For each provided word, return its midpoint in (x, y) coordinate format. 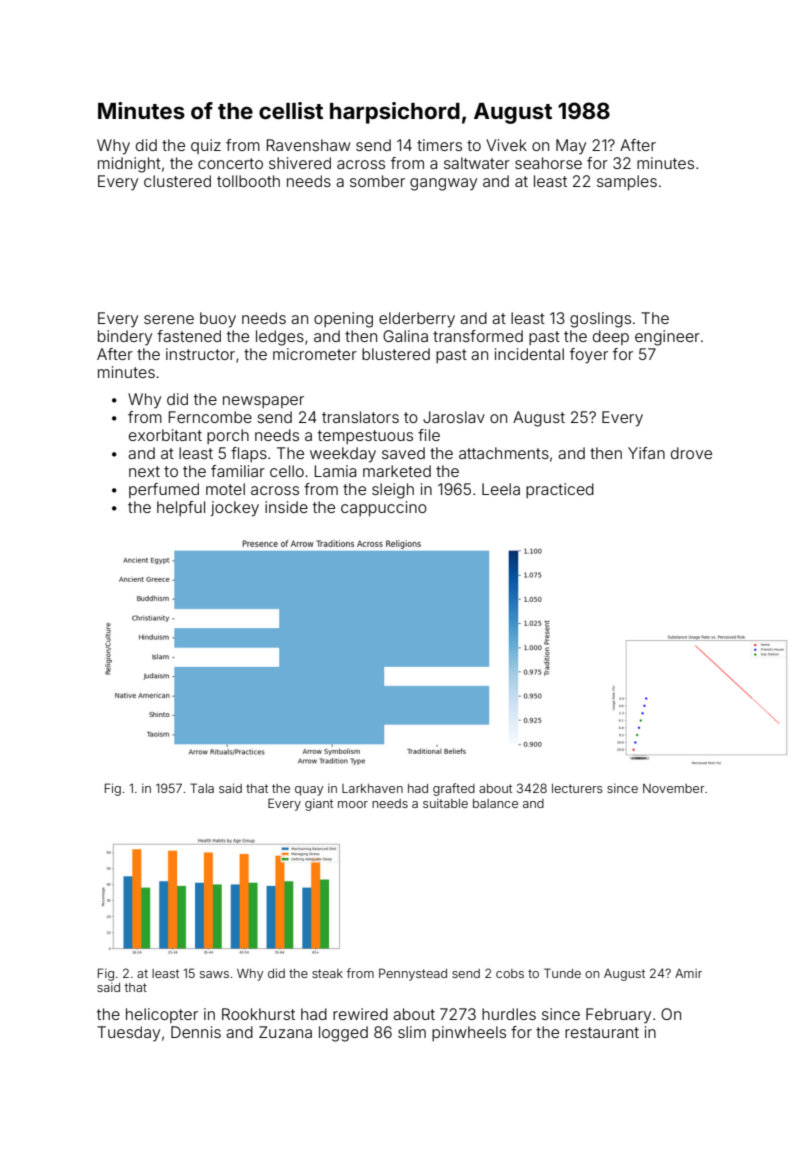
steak (327, 973)
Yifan (646, 453)
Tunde (562, 973)
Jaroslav (454, 417)
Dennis (196, 1032)
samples (627, 182)
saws (214, 974)
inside (286, 507)
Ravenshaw (309, 145)
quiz (206, 146)
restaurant (602, 1032)
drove (691, 453)
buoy (218, 320)
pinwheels (469, 1033)
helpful (181, 508)
